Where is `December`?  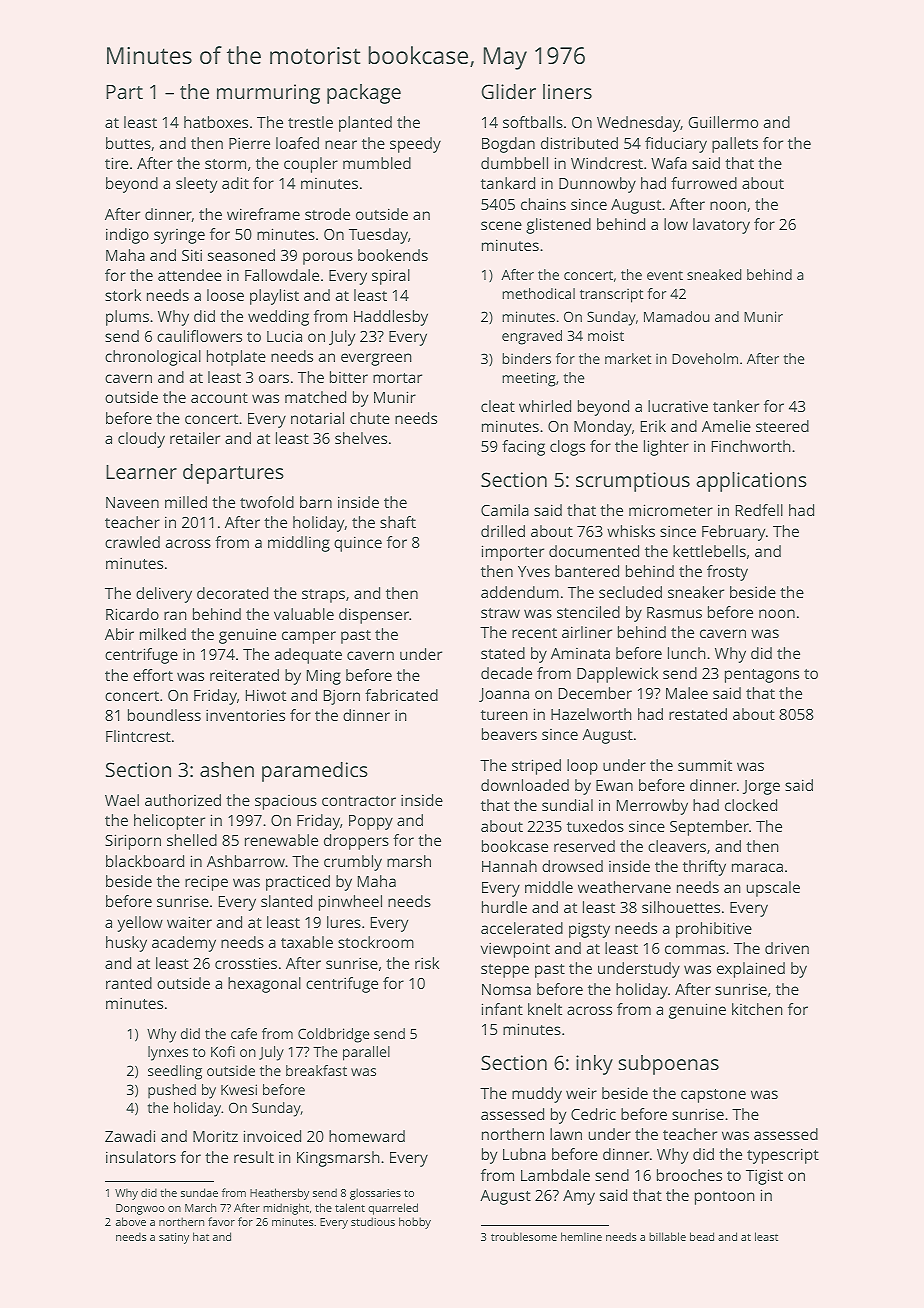 December is located at coordinates (595, 693).
